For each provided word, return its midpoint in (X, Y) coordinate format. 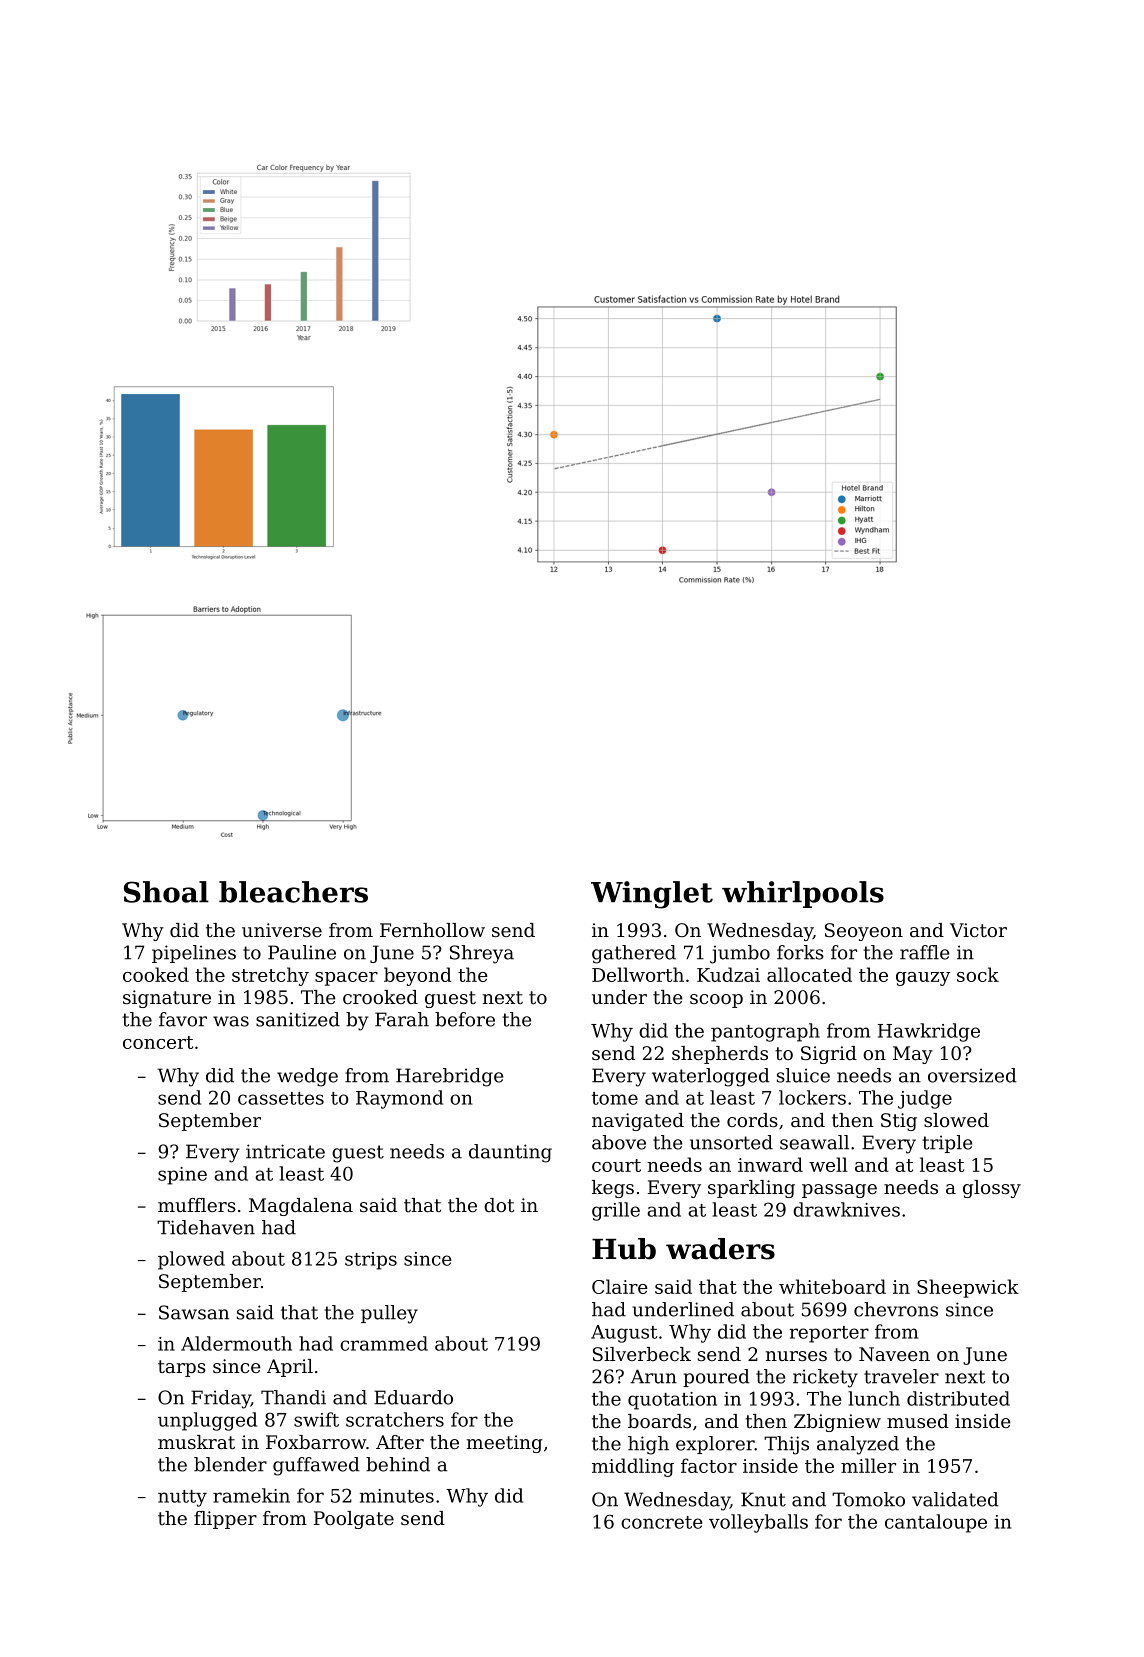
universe (282, 930)
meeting (505, 1444)
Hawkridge (929, 1032)
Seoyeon (864, 932)
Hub (624, 1249)
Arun (653, 1376)
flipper (225, 1520)
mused (918, 1421)
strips (371, 1261)
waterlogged (711, 1077)
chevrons (896, 1309)
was (231, 1021)
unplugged (207, 1421)
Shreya (482, 954)
